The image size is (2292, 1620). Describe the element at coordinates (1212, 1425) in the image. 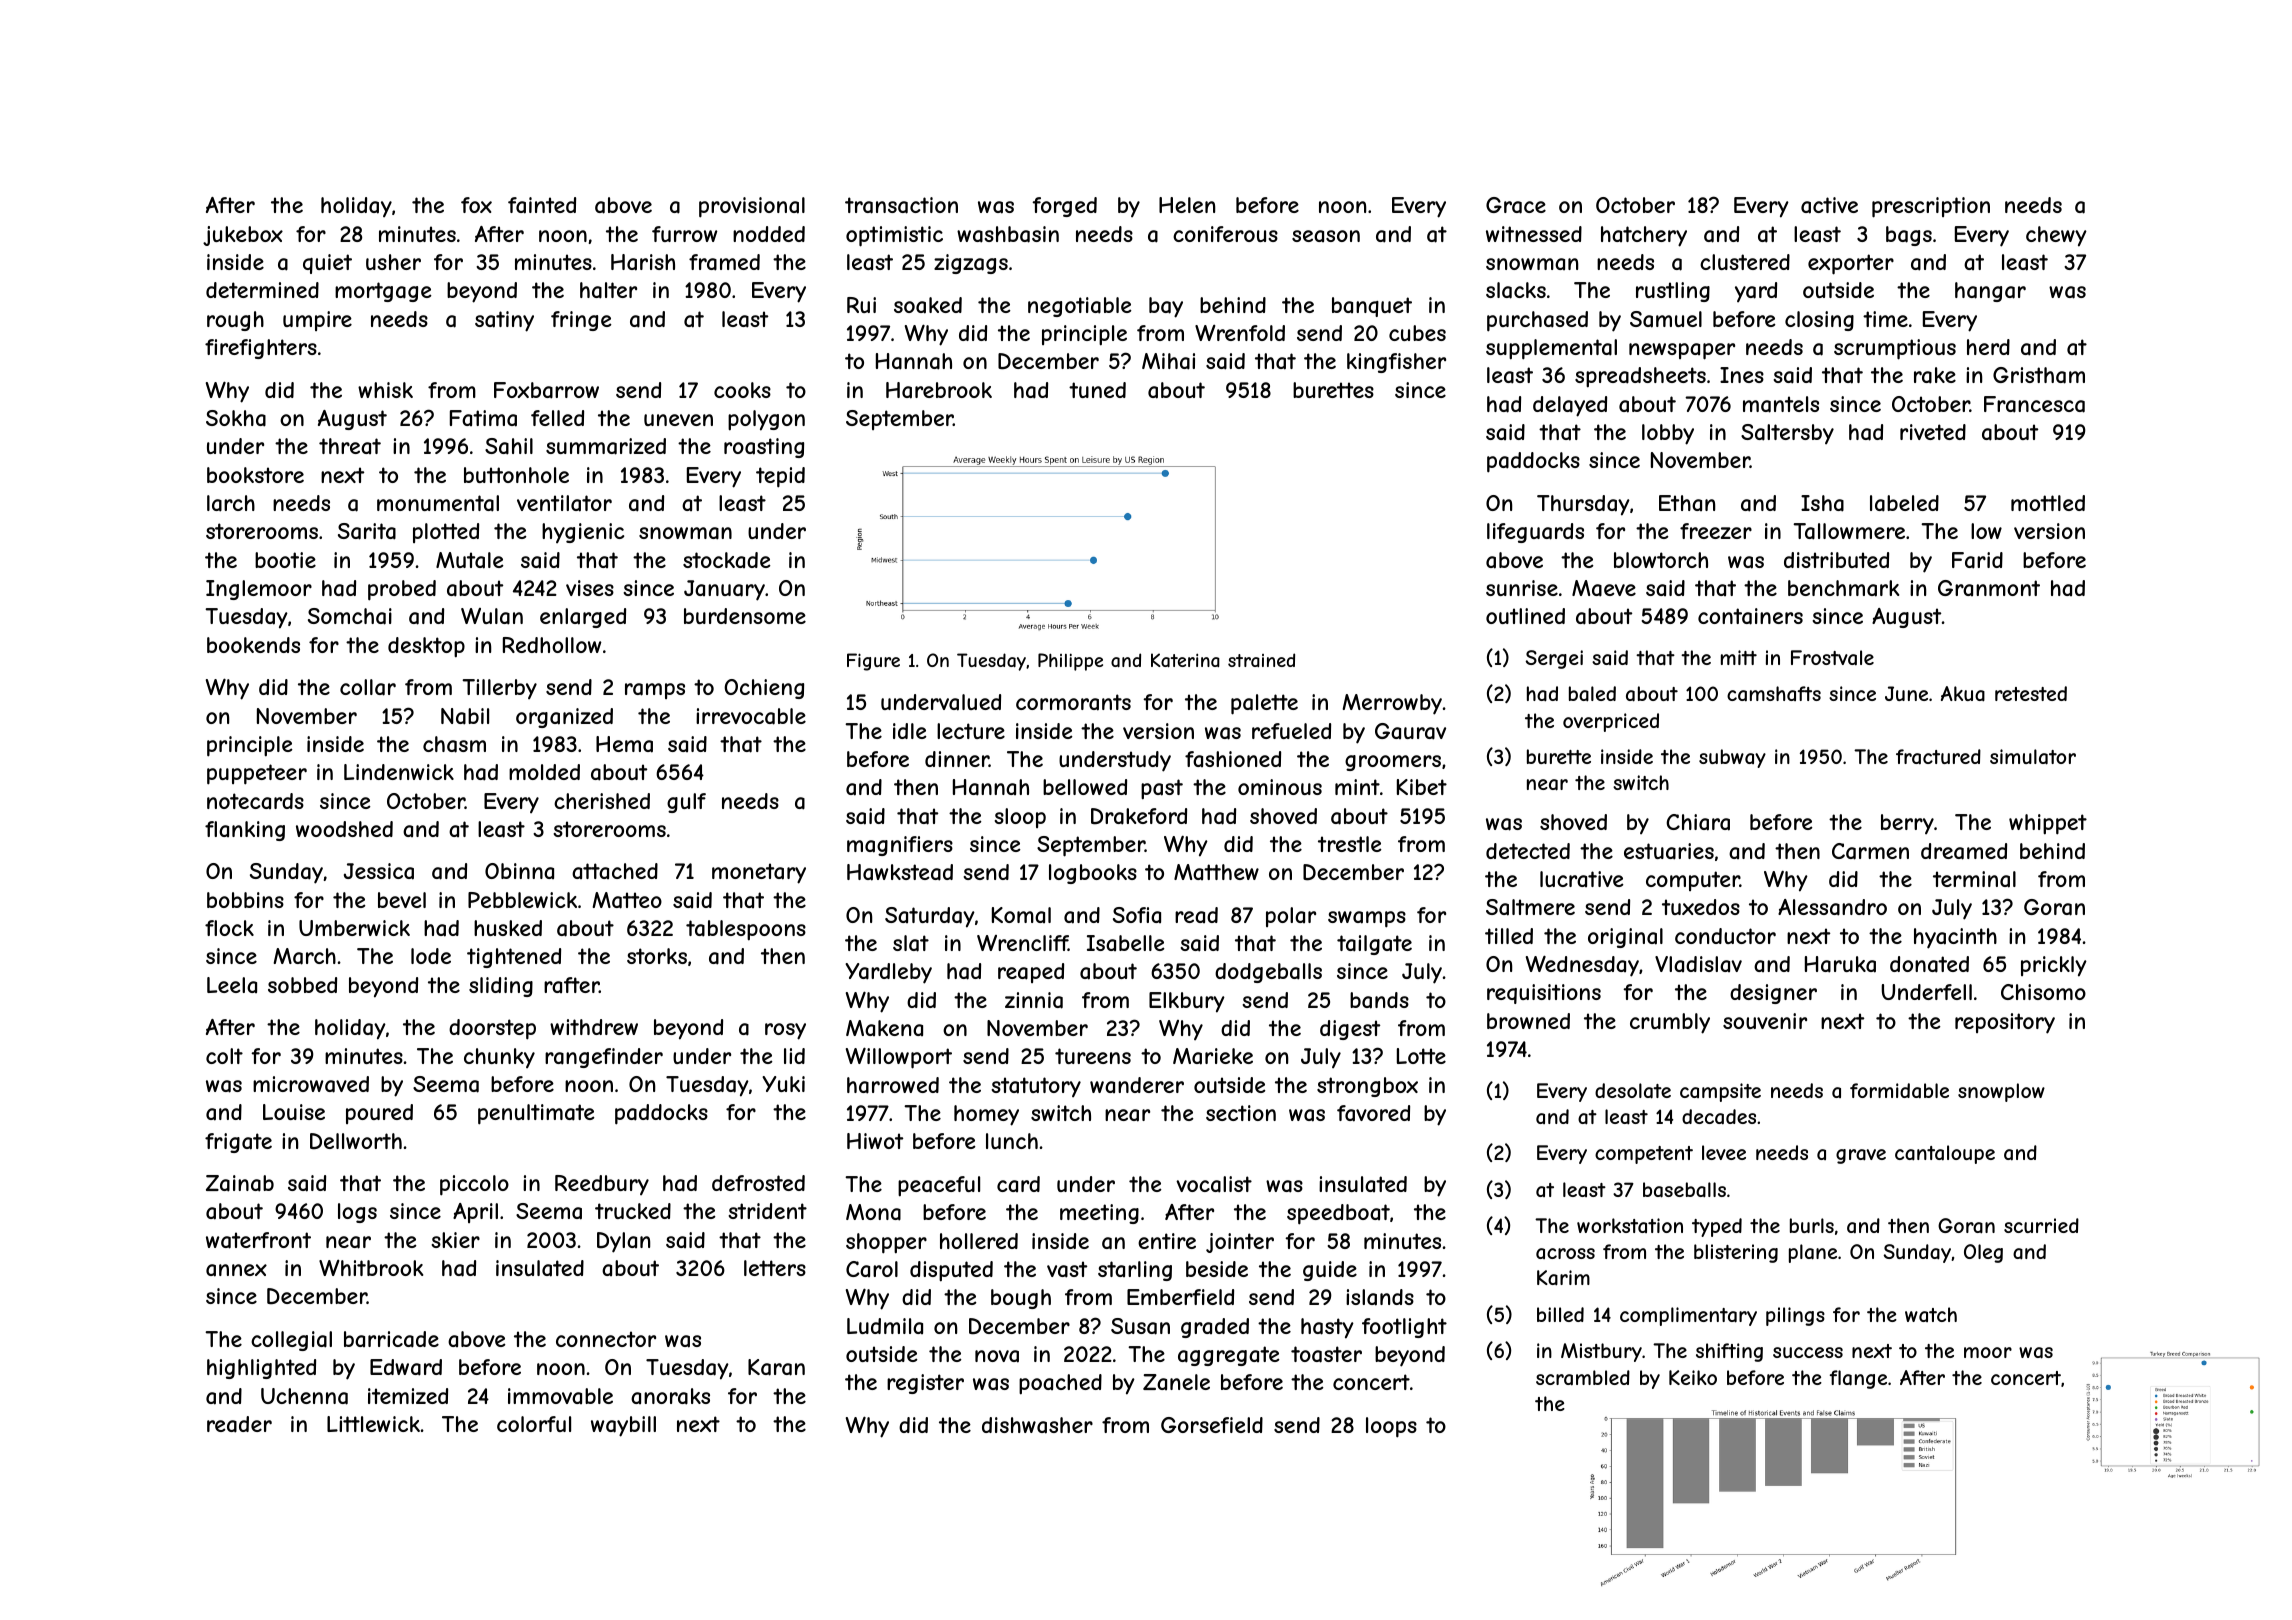

I see `Gorsefield` at that location.
